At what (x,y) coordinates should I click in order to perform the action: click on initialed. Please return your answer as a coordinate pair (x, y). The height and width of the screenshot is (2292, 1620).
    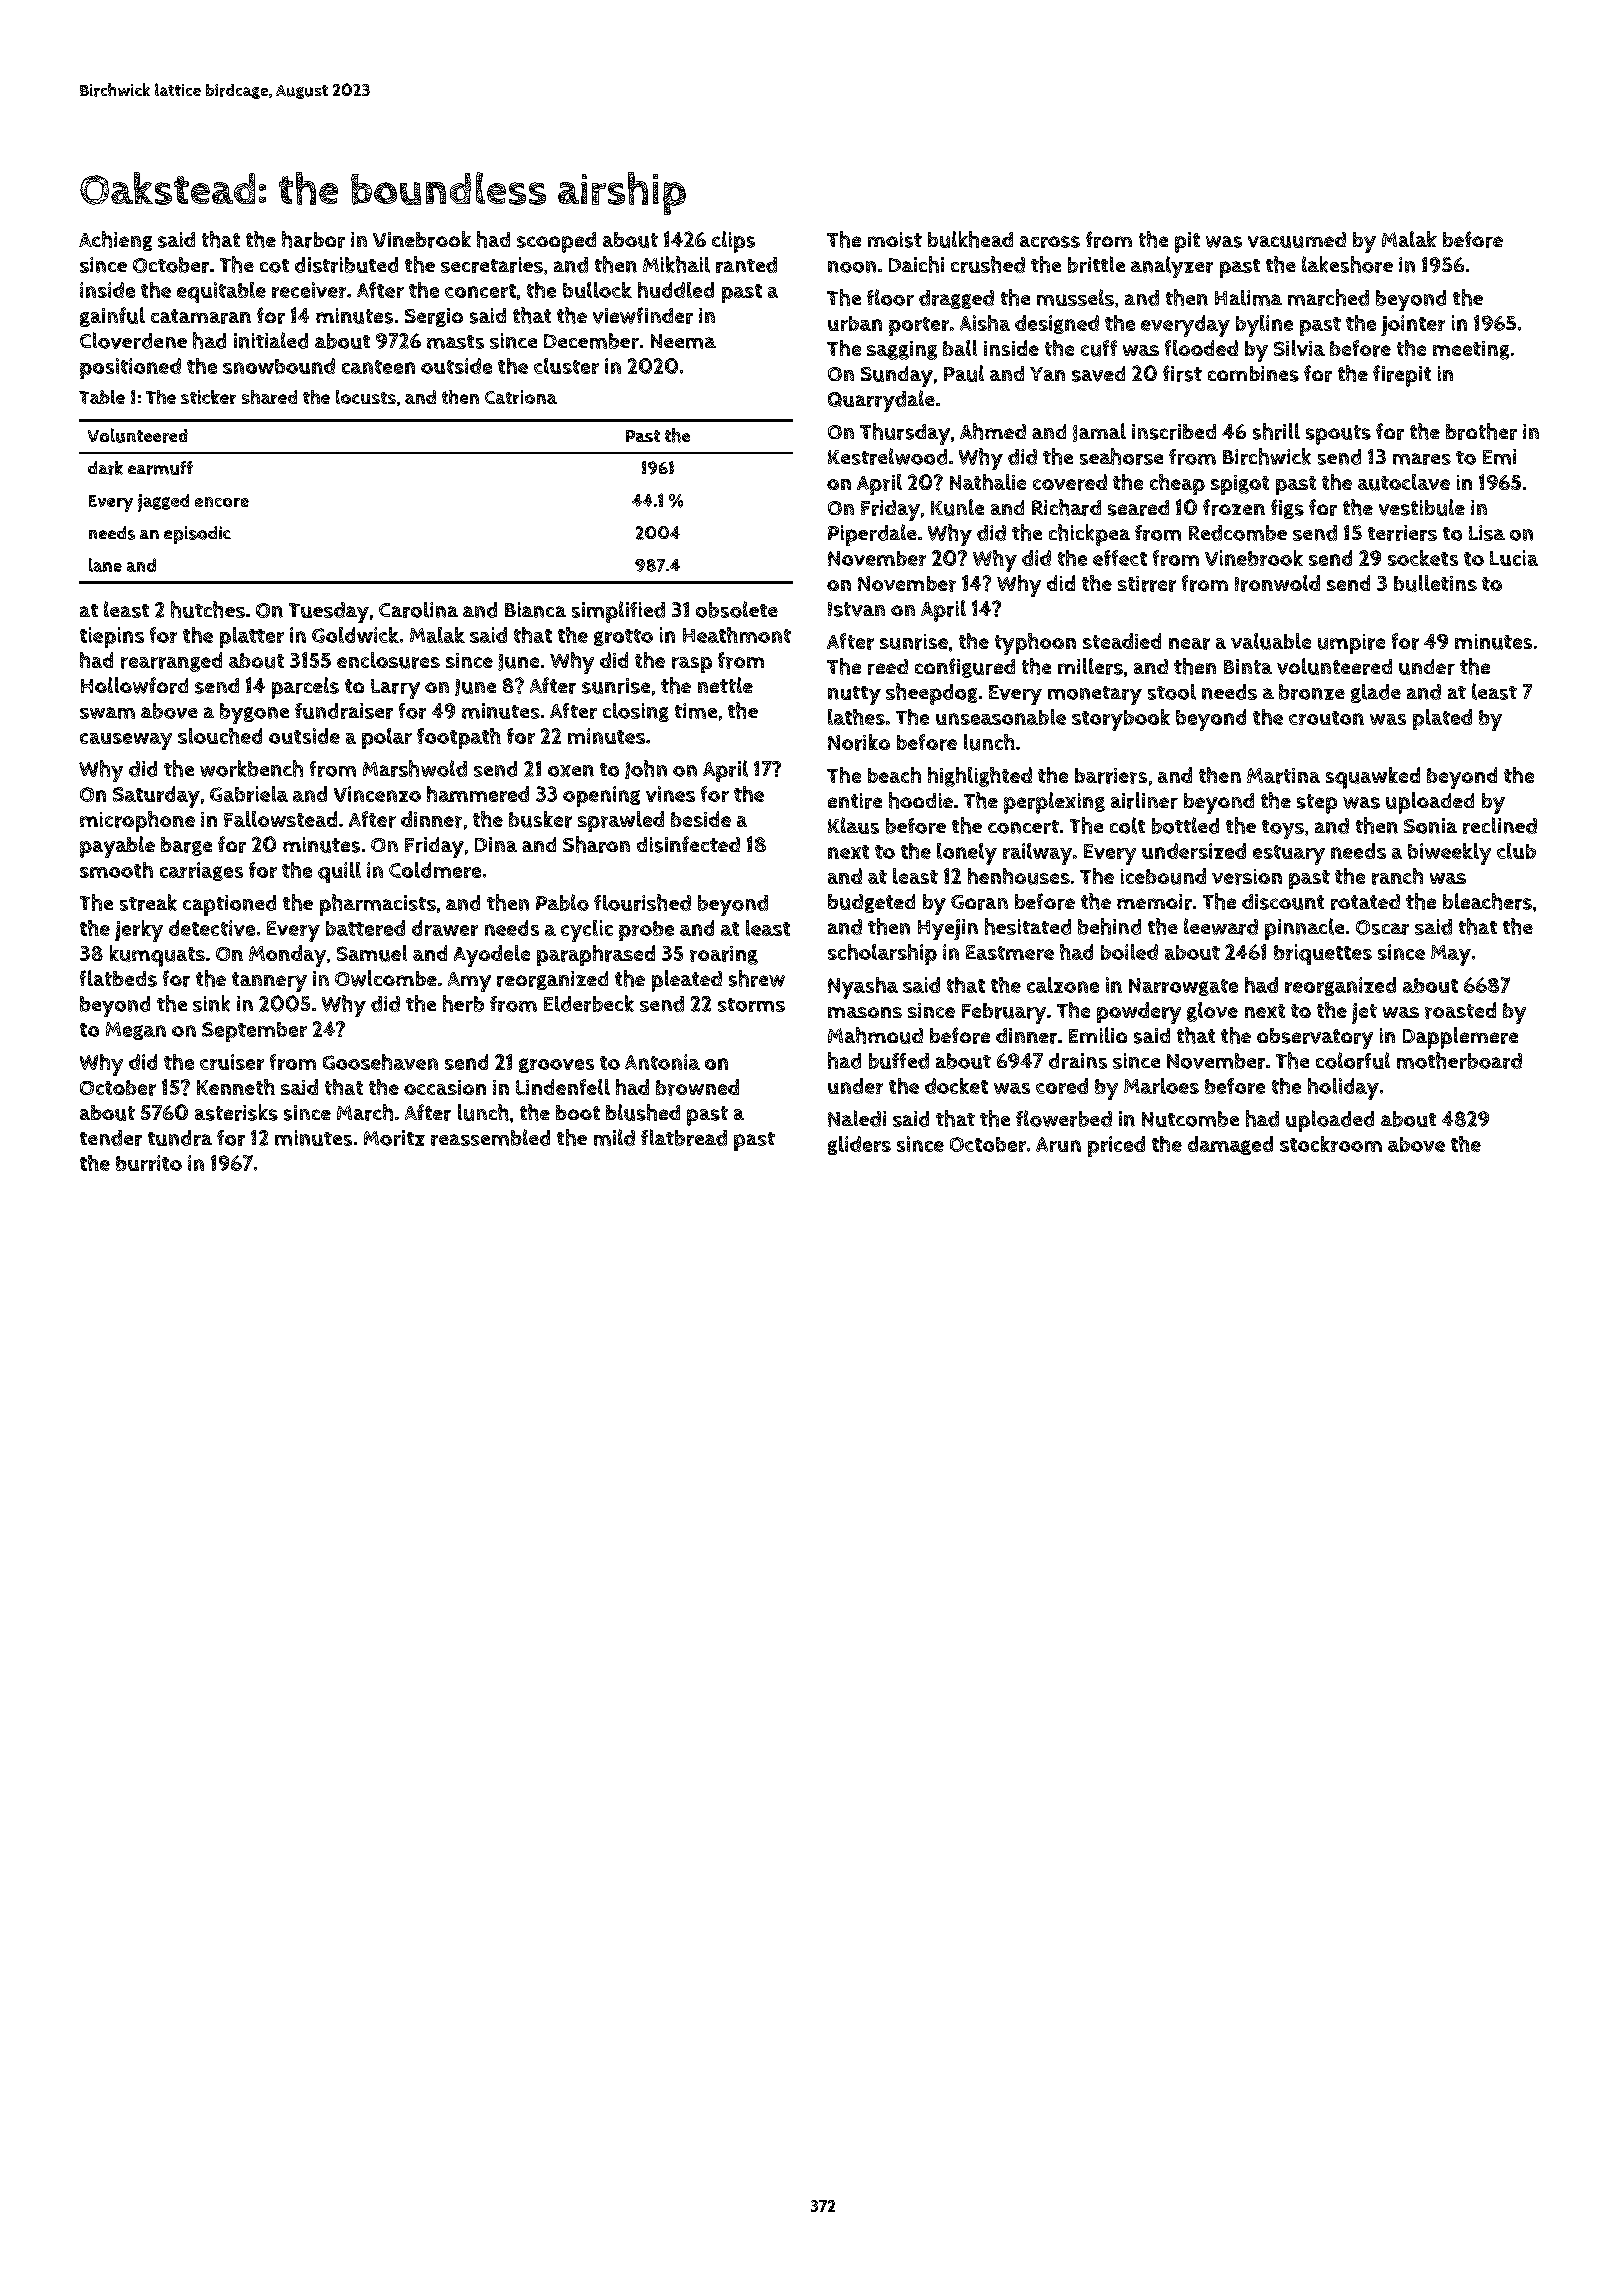
    Looking at the image, I should click on (271, 340).
